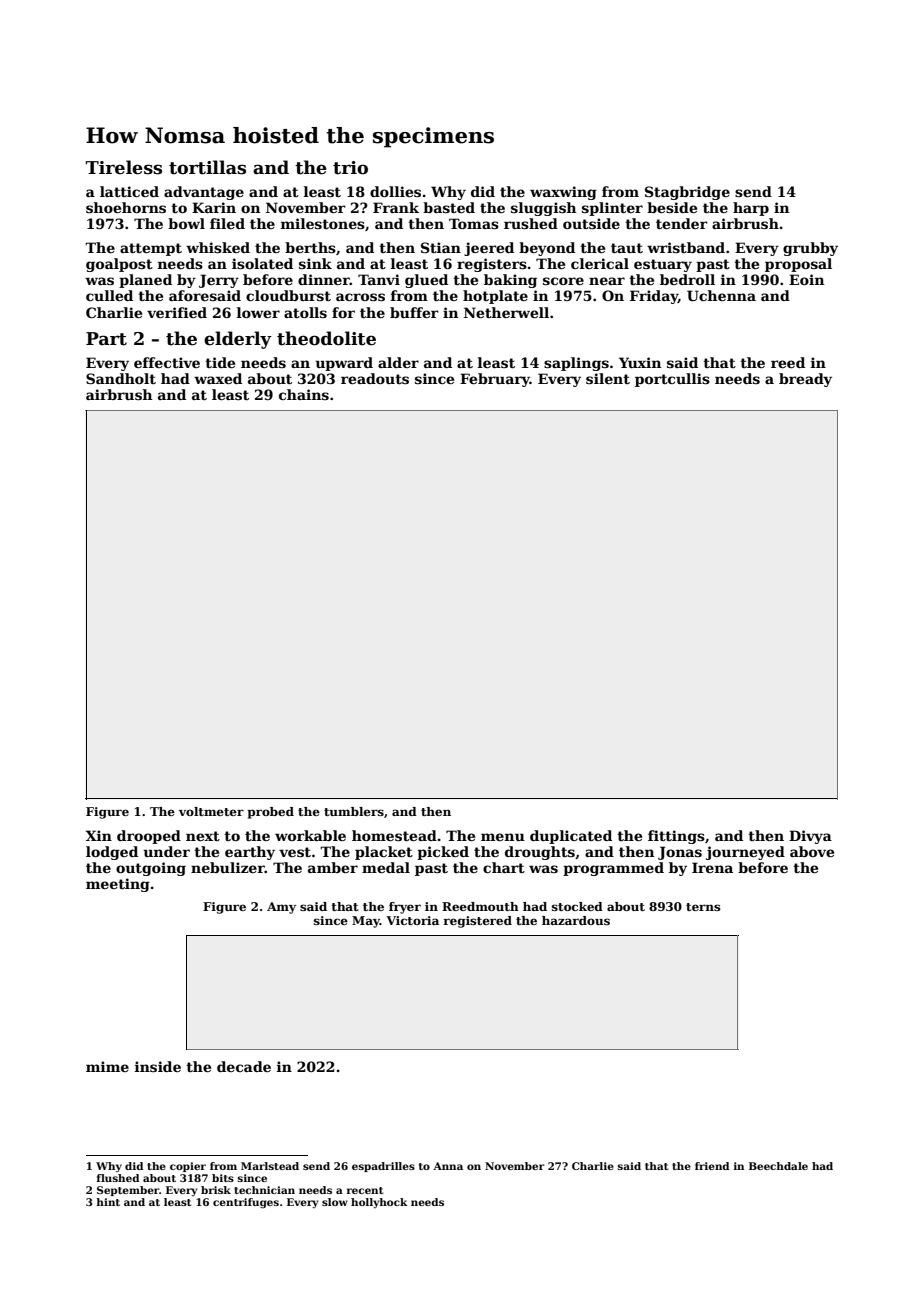 This document has width=924, height=1308. What do you see at coordinates (676, 837) in the document?
I see `fittings` at bounding box center [676, 837].
